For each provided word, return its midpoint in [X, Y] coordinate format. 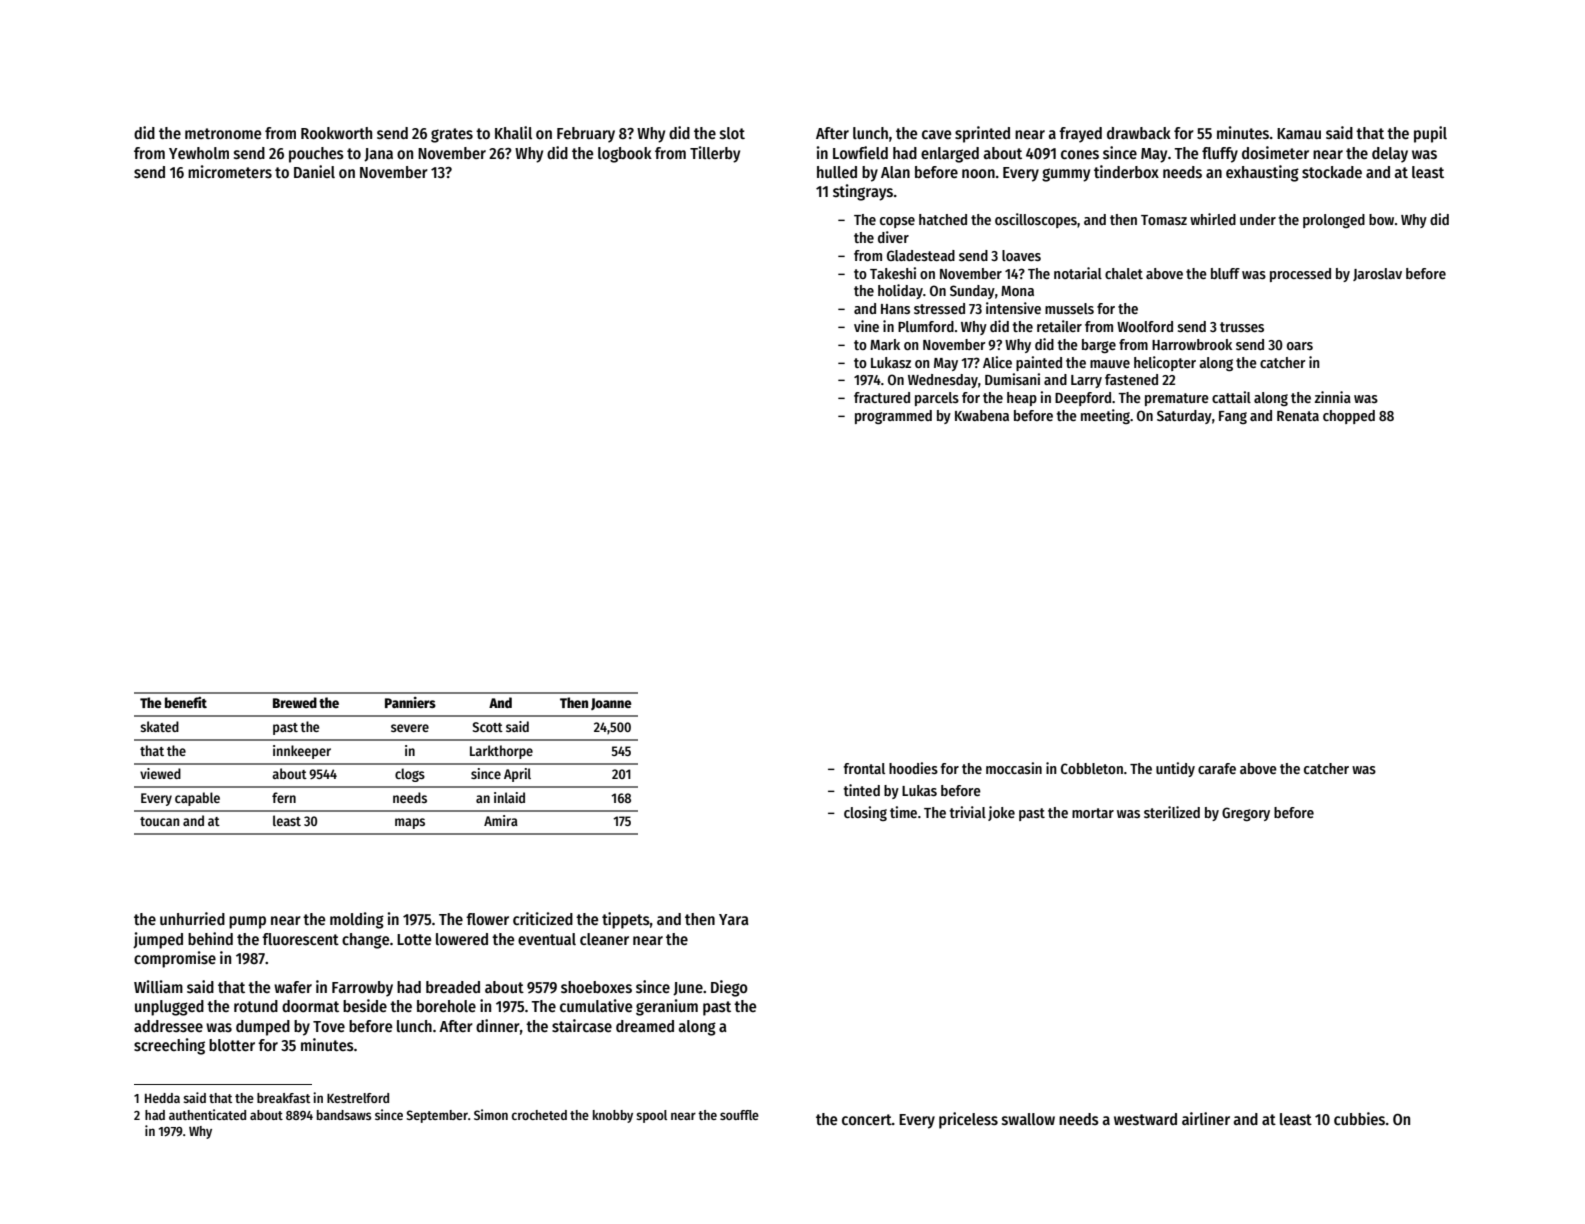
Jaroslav [1377, 274]
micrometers [230, 171]
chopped [1349, 417]
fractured [882, 397]
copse [897, 222]
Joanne [611, 704]
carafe [1217, 768]
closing [865, 813]
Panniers [410, 702]
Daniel [314, 171]
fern [284, 797]
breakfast [283, 1098]
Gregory [1246, 814]
